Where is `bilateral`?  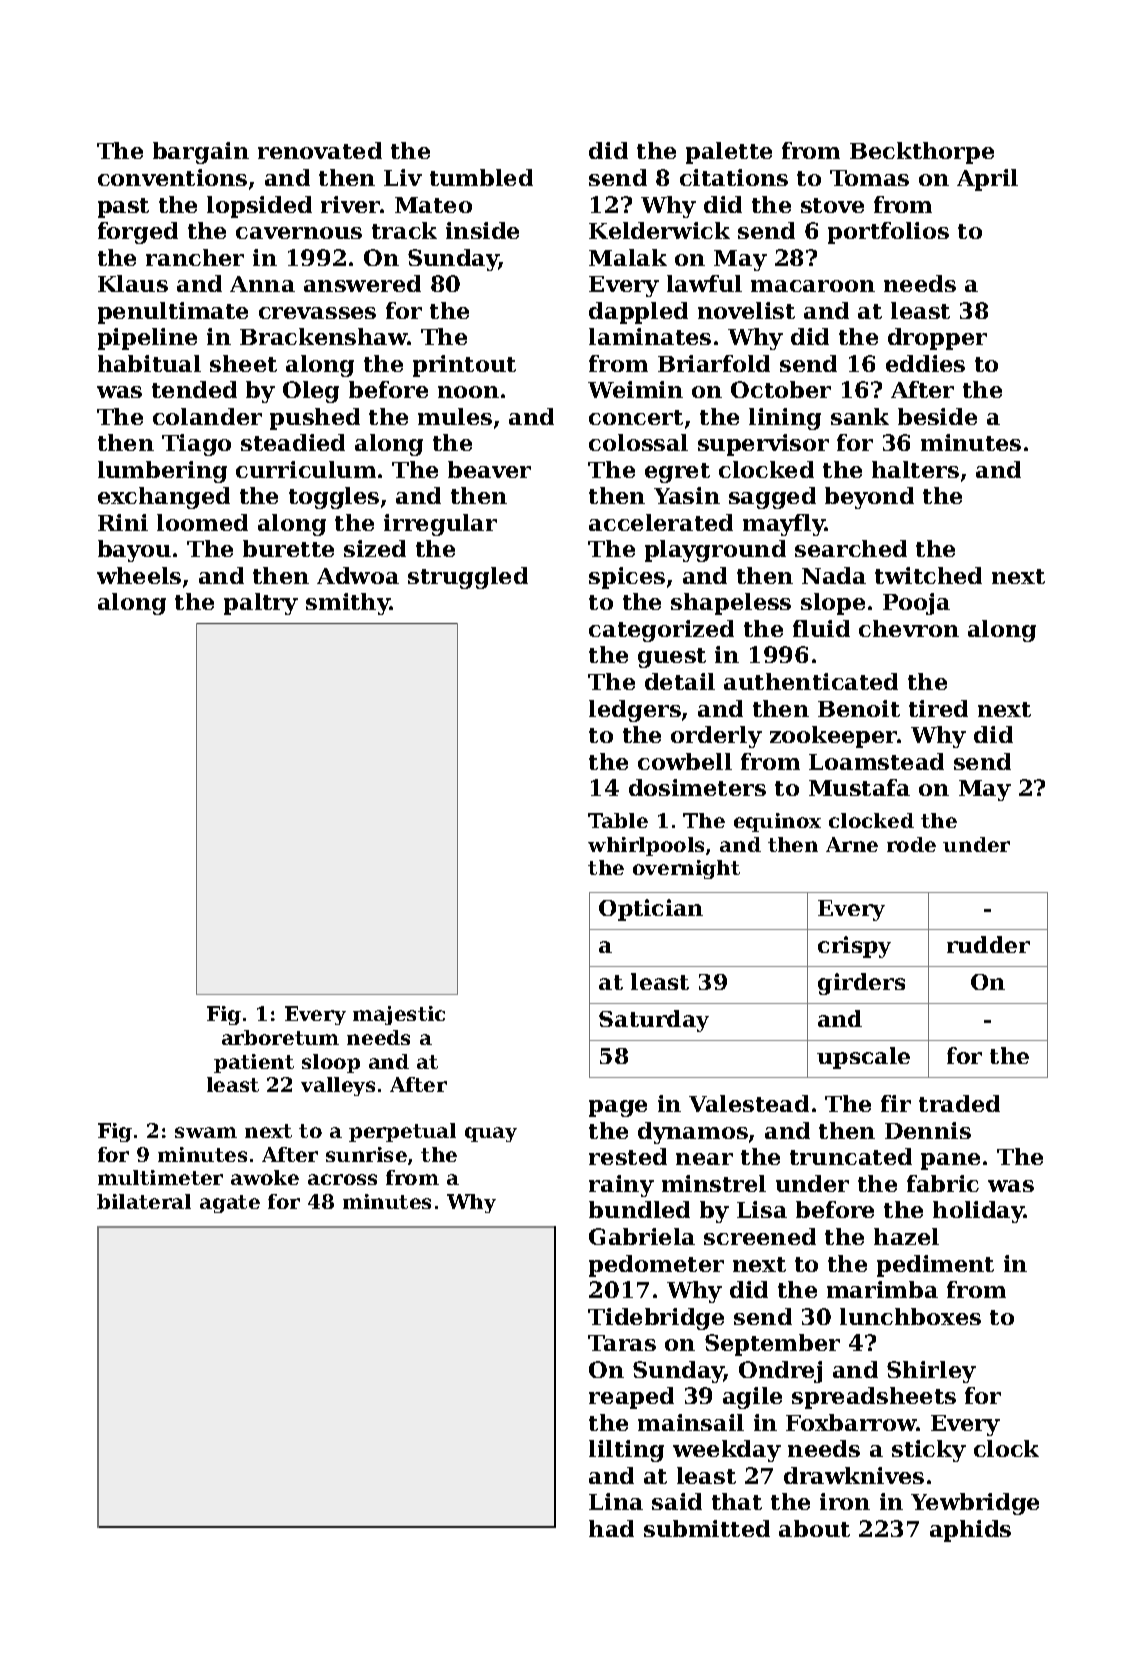 bilateral is located at coordinates (144, 1201).
